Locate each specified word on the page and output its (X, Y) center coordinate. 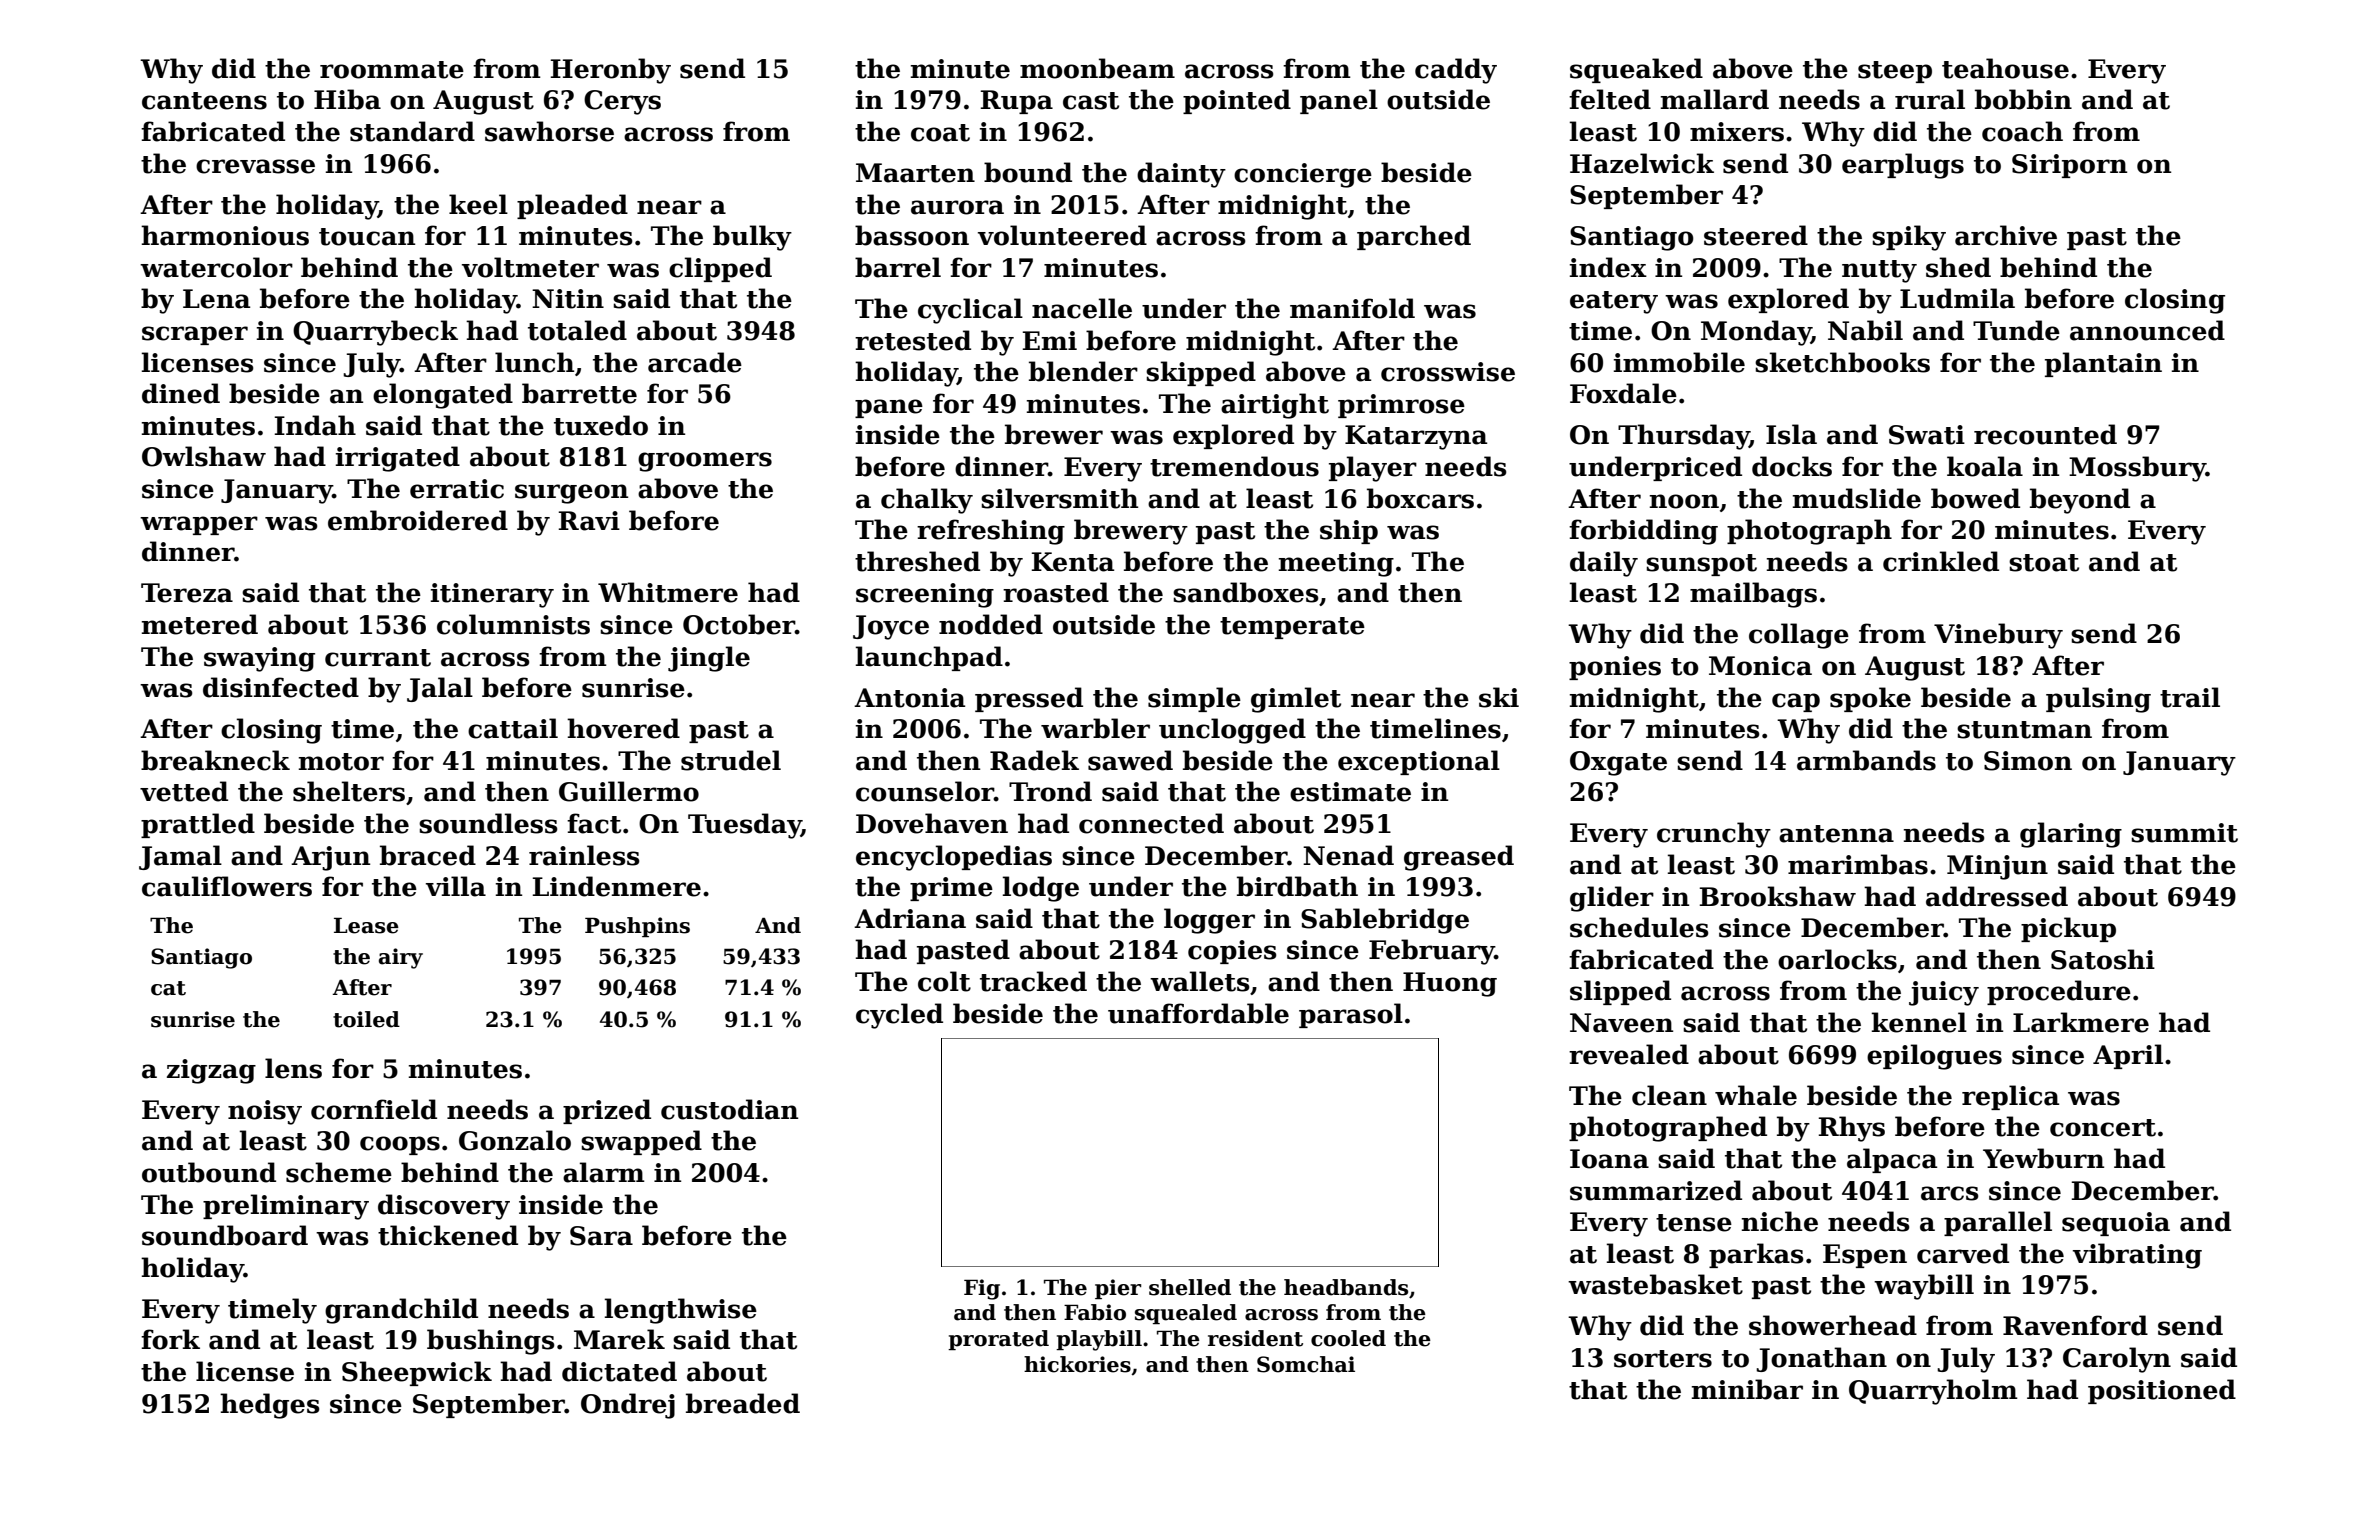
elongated (443, 396)
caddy (1456, 71)
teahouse (2005, 68)
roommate (392, 70)
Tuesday (744, 826)
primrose (1401, 406)
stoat (2044, 563)
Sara (601, 1236)
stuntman (2024, 730)
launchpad (929, 658)
